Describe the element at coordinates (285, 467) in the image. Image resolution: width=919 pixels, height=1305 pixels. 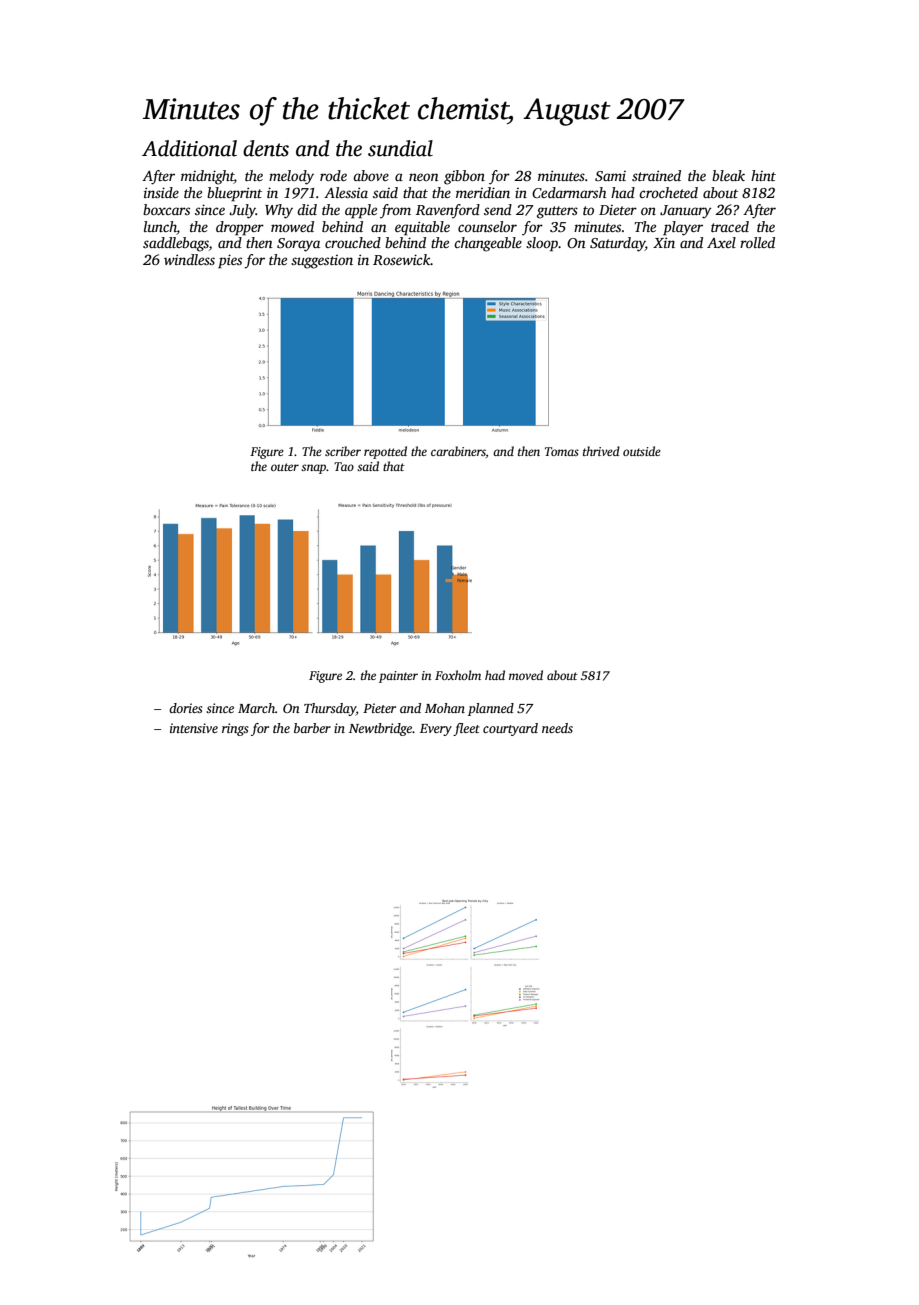
I see `outer` at that location.
